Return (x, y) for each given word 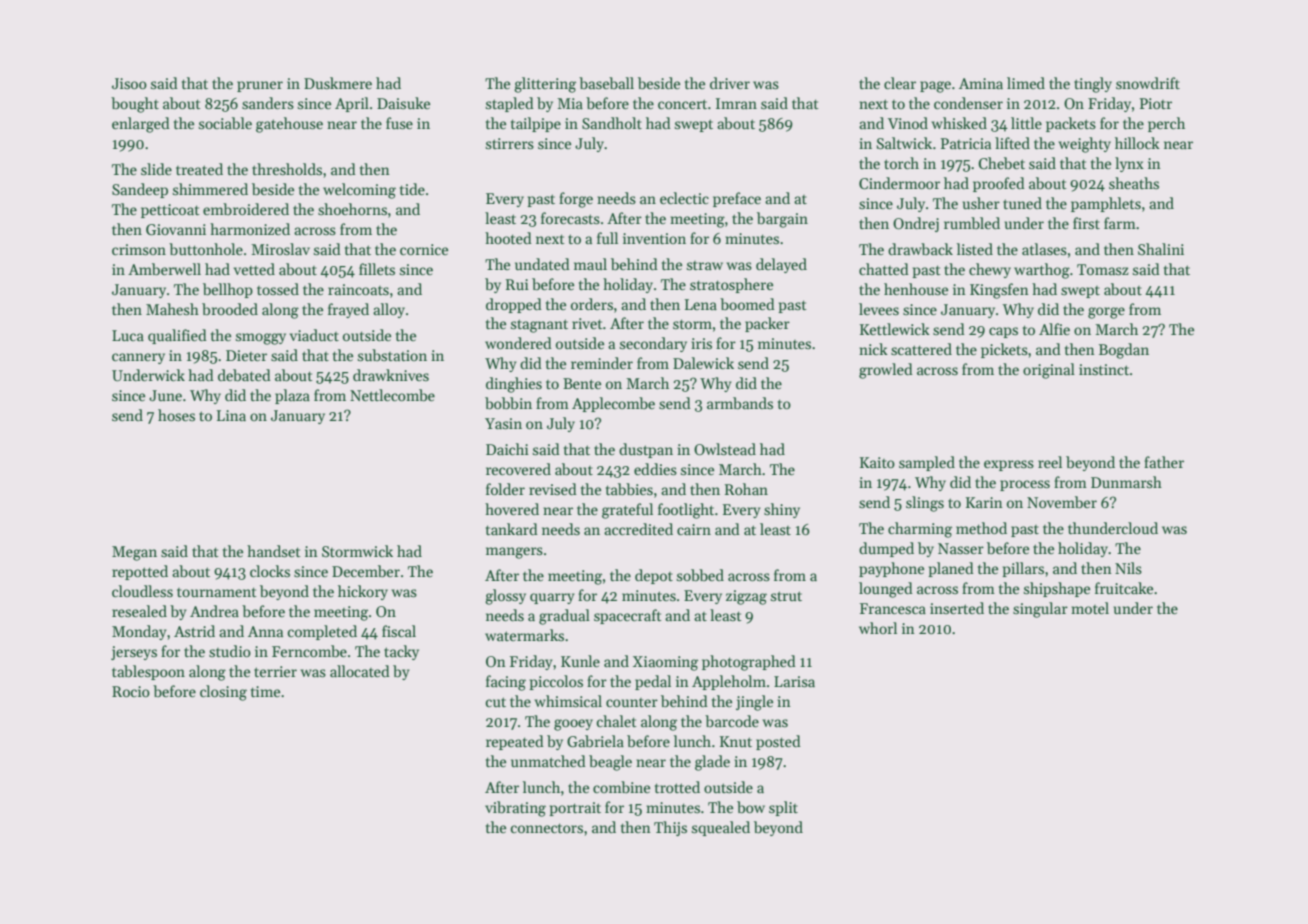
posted (778, 742)
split (783, 808)
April (352, 104)
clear (900, 83)
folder (505, 489)
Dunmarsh (1126, 482)
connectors (547, 828)
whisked (959, 123)
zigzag (746, 597)
